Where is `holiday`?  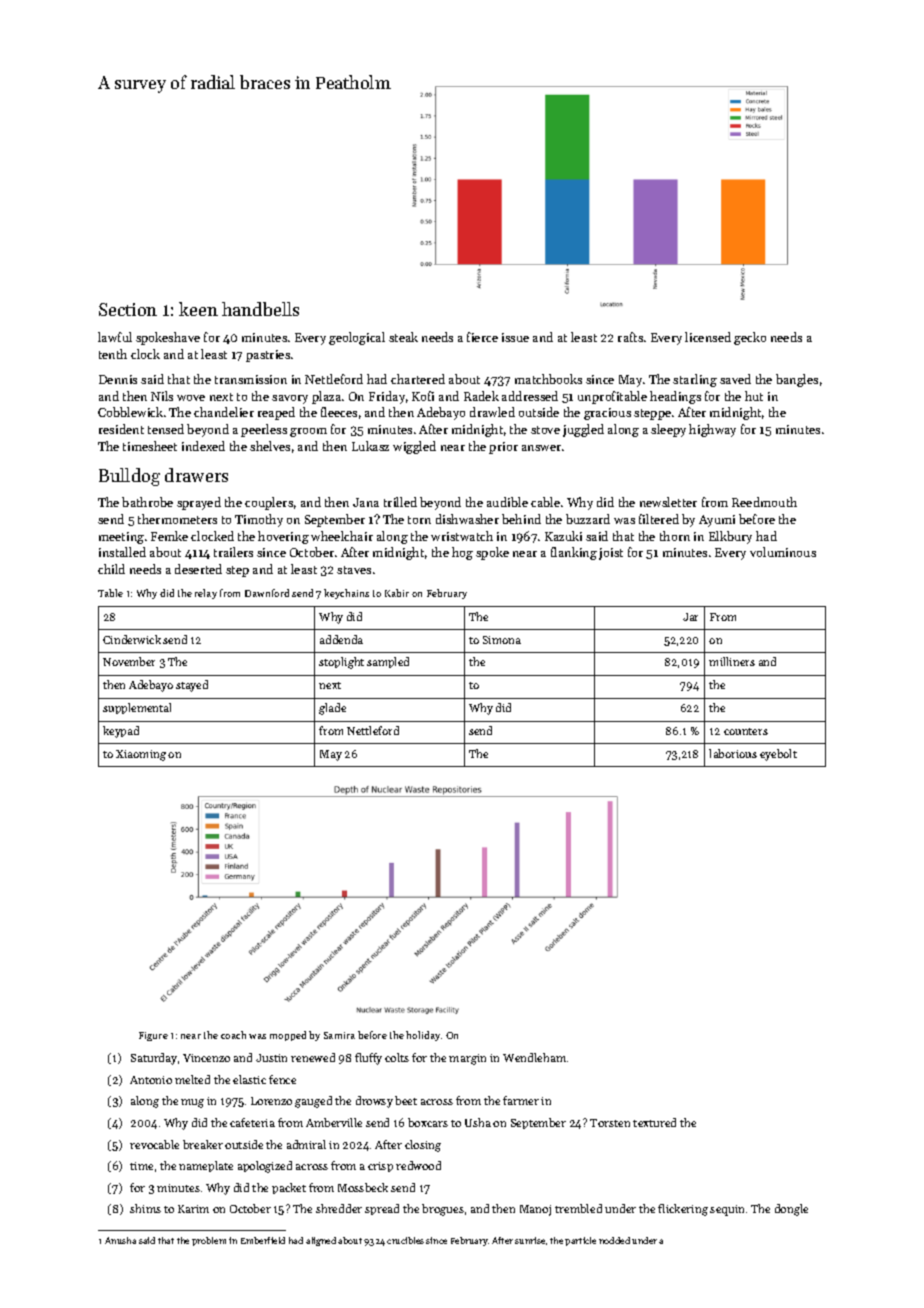 holiday is located at coordinates (423, 1036).
